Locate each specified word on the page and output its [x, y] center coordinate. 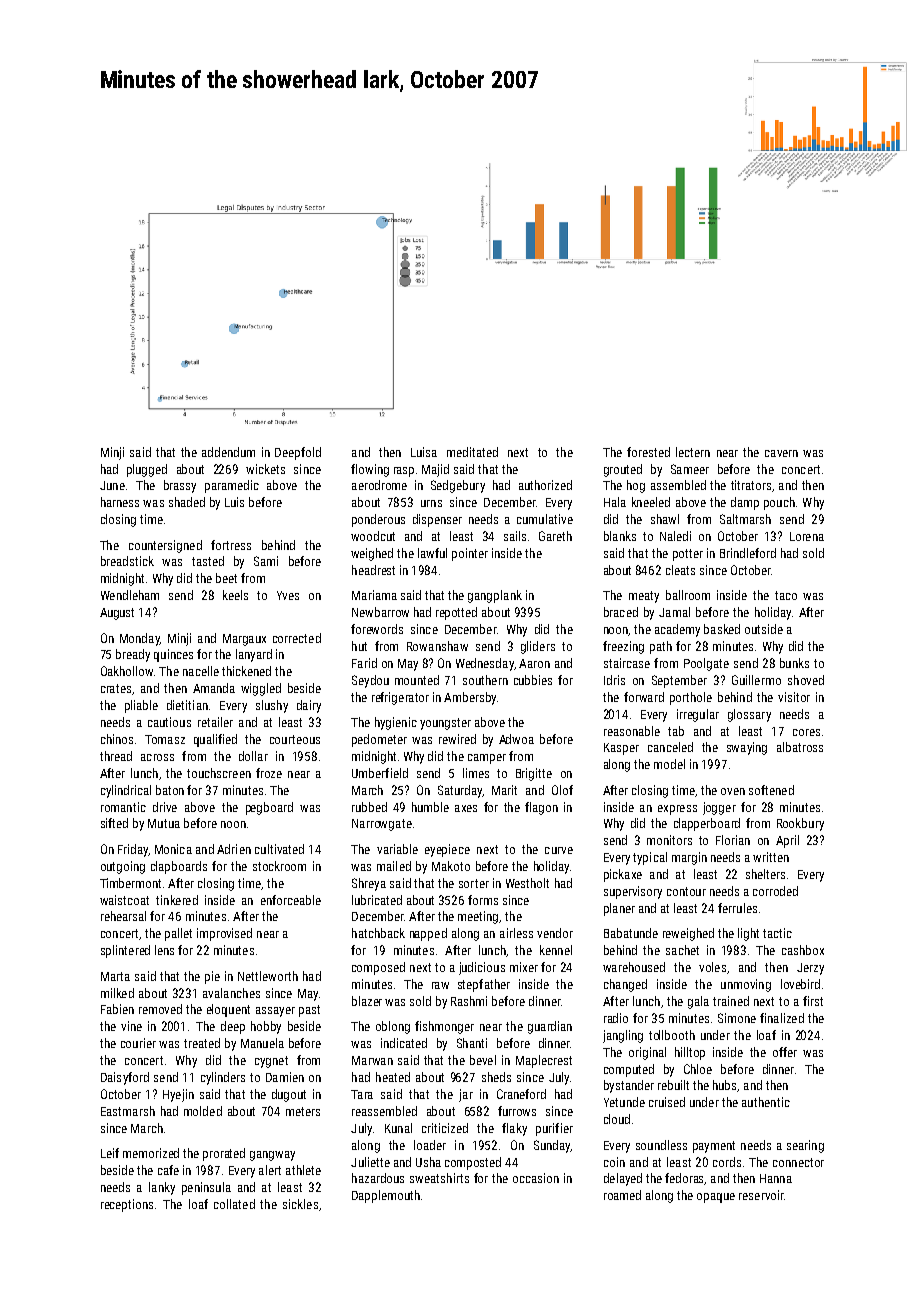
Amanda [214, 688]
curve [559, 850]
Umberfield [380, 773]
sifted [114, 823]
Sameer [690, 469]
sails [515, 536]
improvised [224, 934]
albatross [800, 747]
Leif [110, 1153]
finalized [782, 1018]
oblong [393, 1027]
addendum [228, 452]
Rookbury [800, 824]
